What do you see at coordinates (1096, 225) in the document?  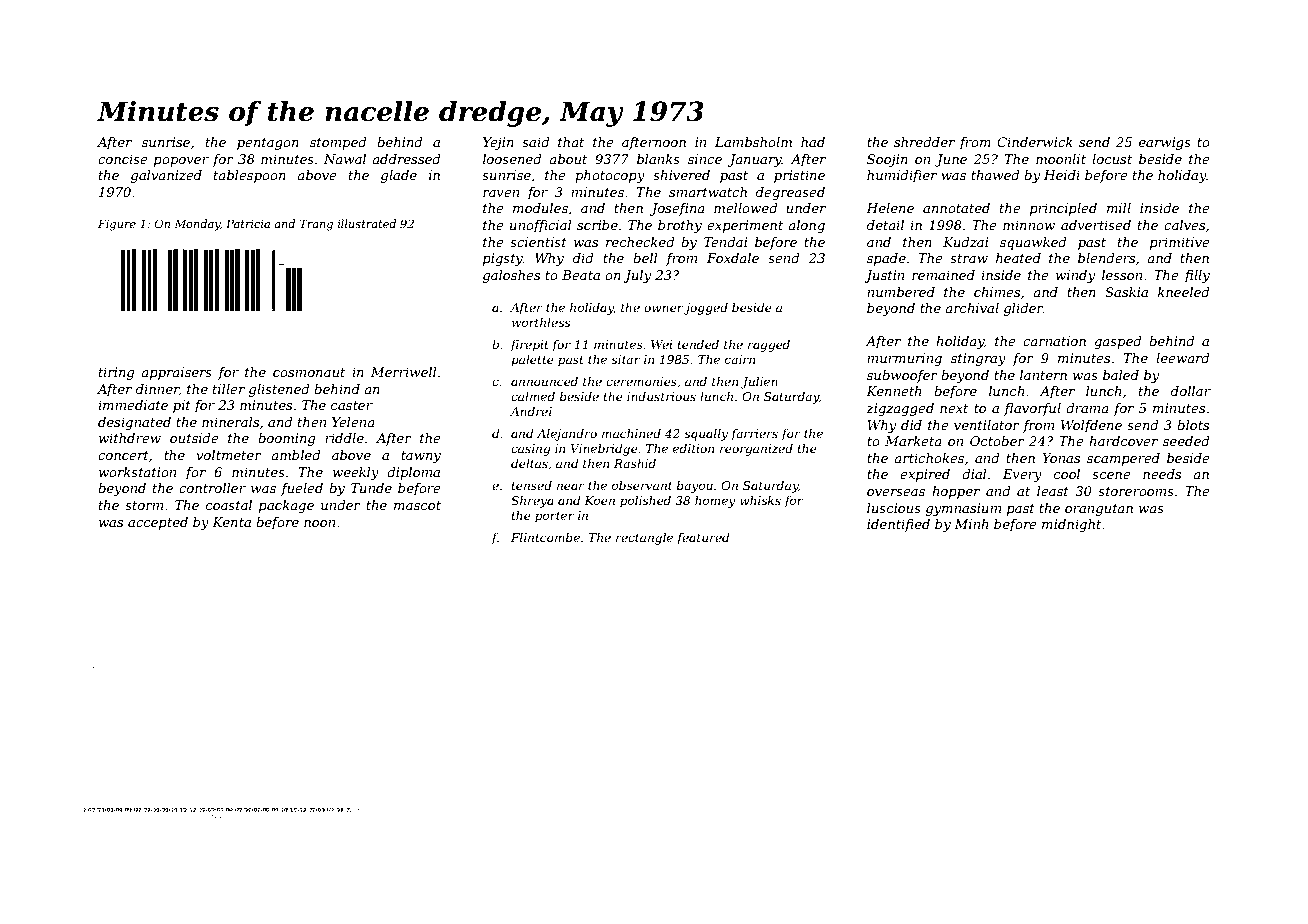 I see `advertised` at bounding box center [1096, 225].
